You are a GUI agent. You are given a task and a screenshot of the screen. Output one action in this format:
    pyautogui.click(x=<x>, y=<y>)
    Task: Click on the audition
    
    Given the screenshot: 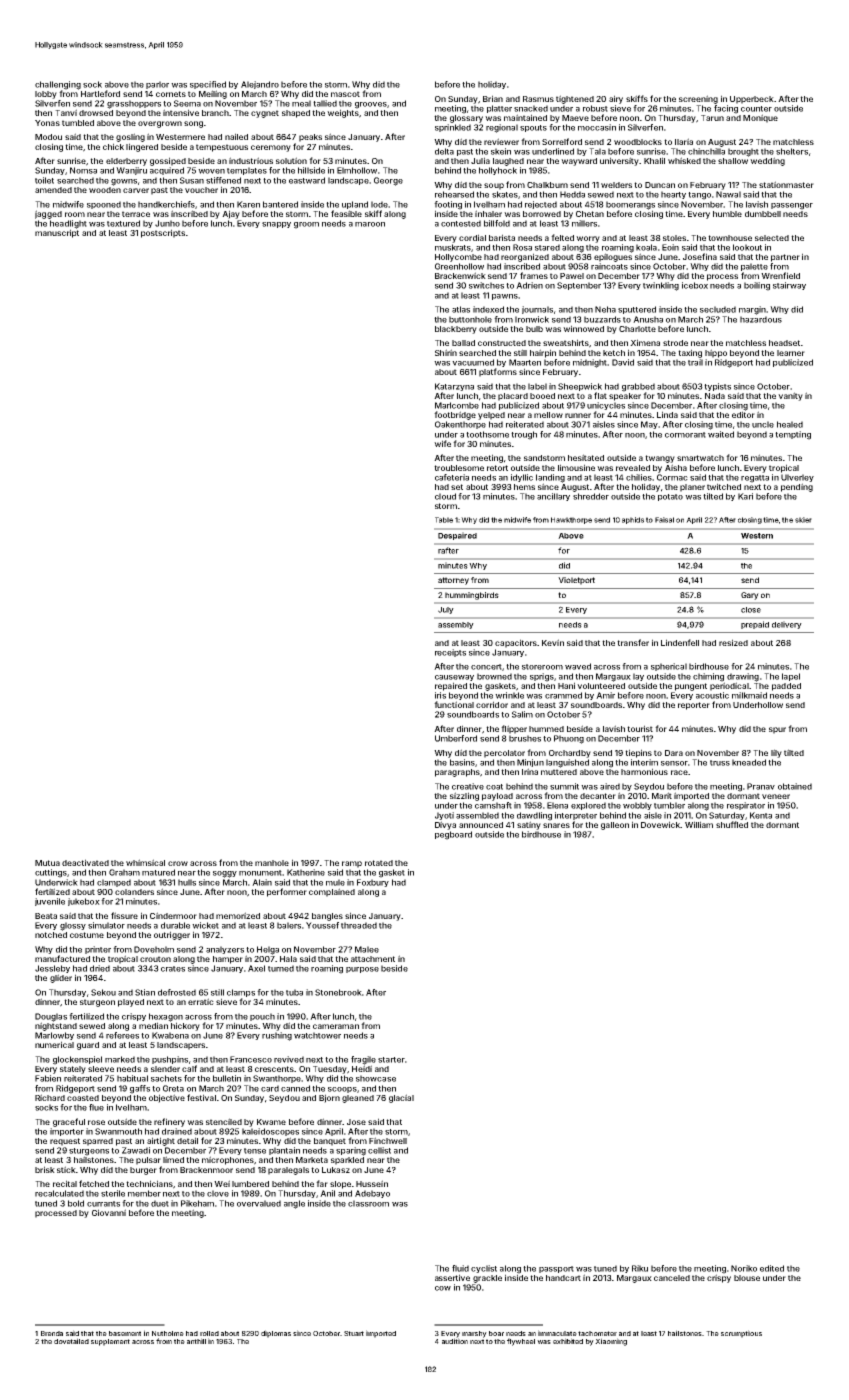 What is the action you would take?
    pyautogui.click(x=455, y=1341)
